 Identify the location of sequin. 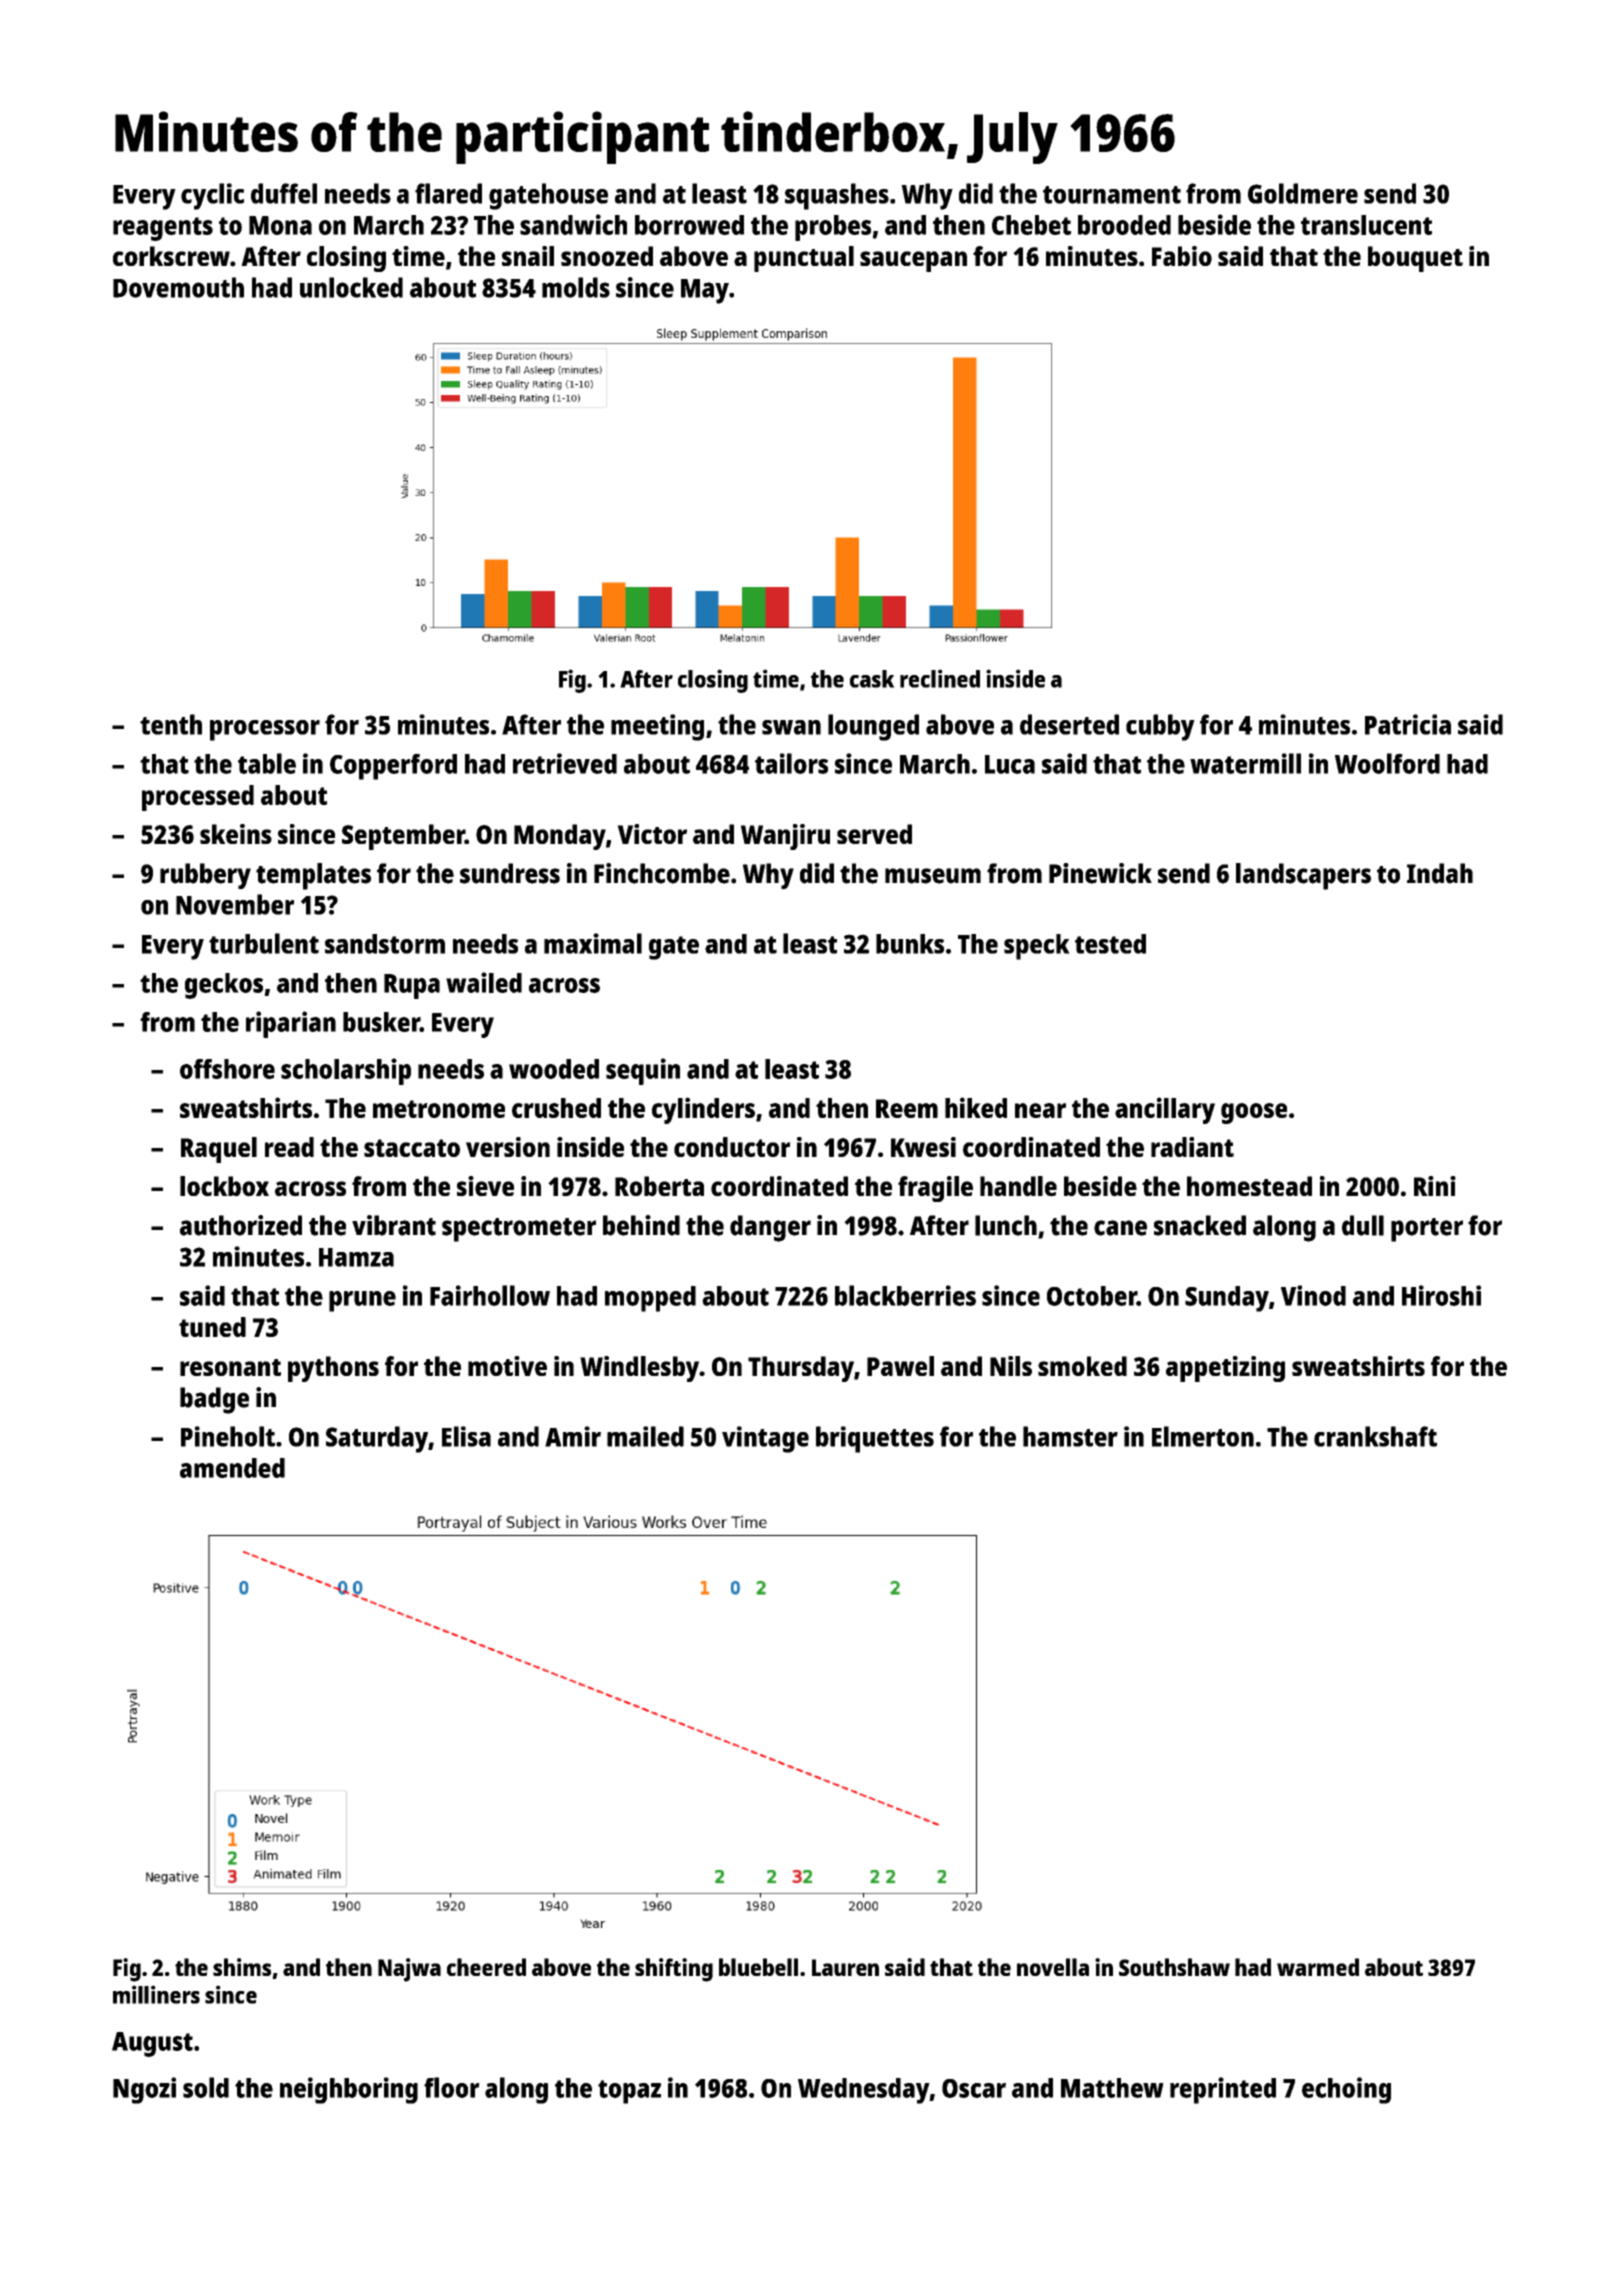
(643, 1071).
